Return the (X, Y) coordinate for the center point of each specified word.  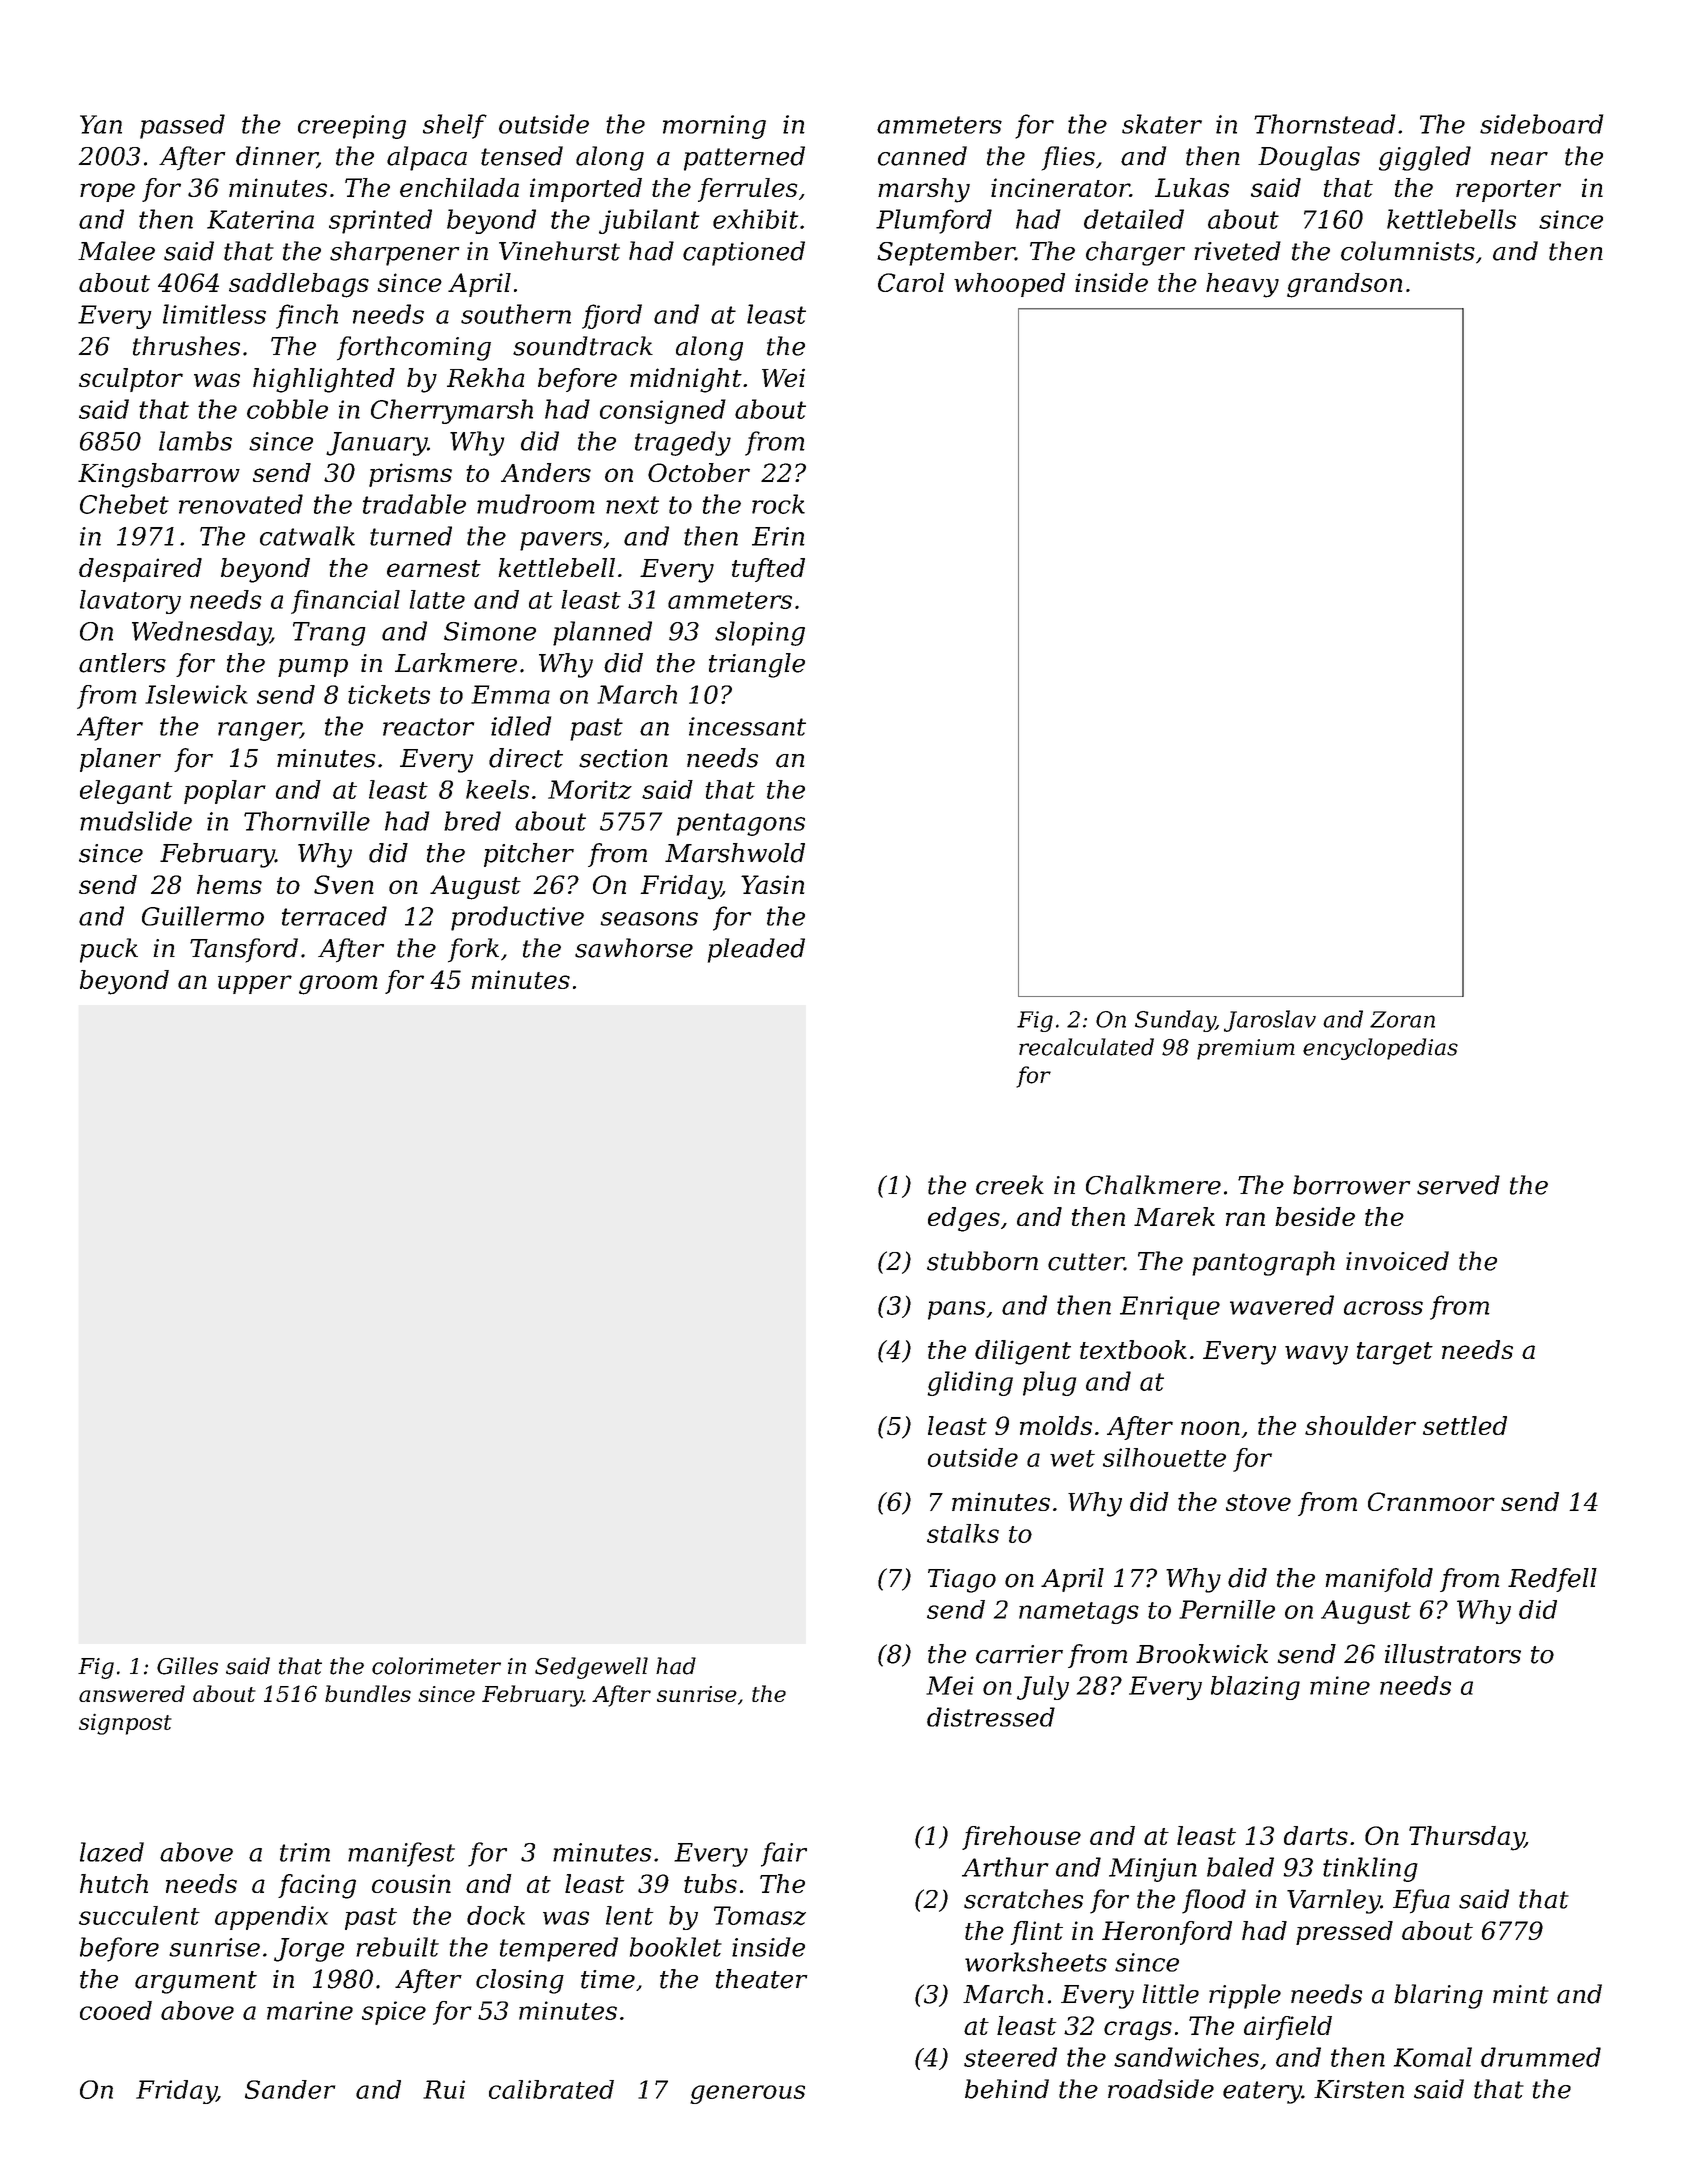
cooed (116, 2010)
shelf (455, 126)
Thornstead (1324, 124)
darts (1316, 1835)
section (623, 758)
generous (747, 2094)
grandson (1344, 285)
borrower (1352, 1185)
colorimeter (436, 1666)
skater (1162, 124)
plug (1049, 1383)
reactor (428, 727)
